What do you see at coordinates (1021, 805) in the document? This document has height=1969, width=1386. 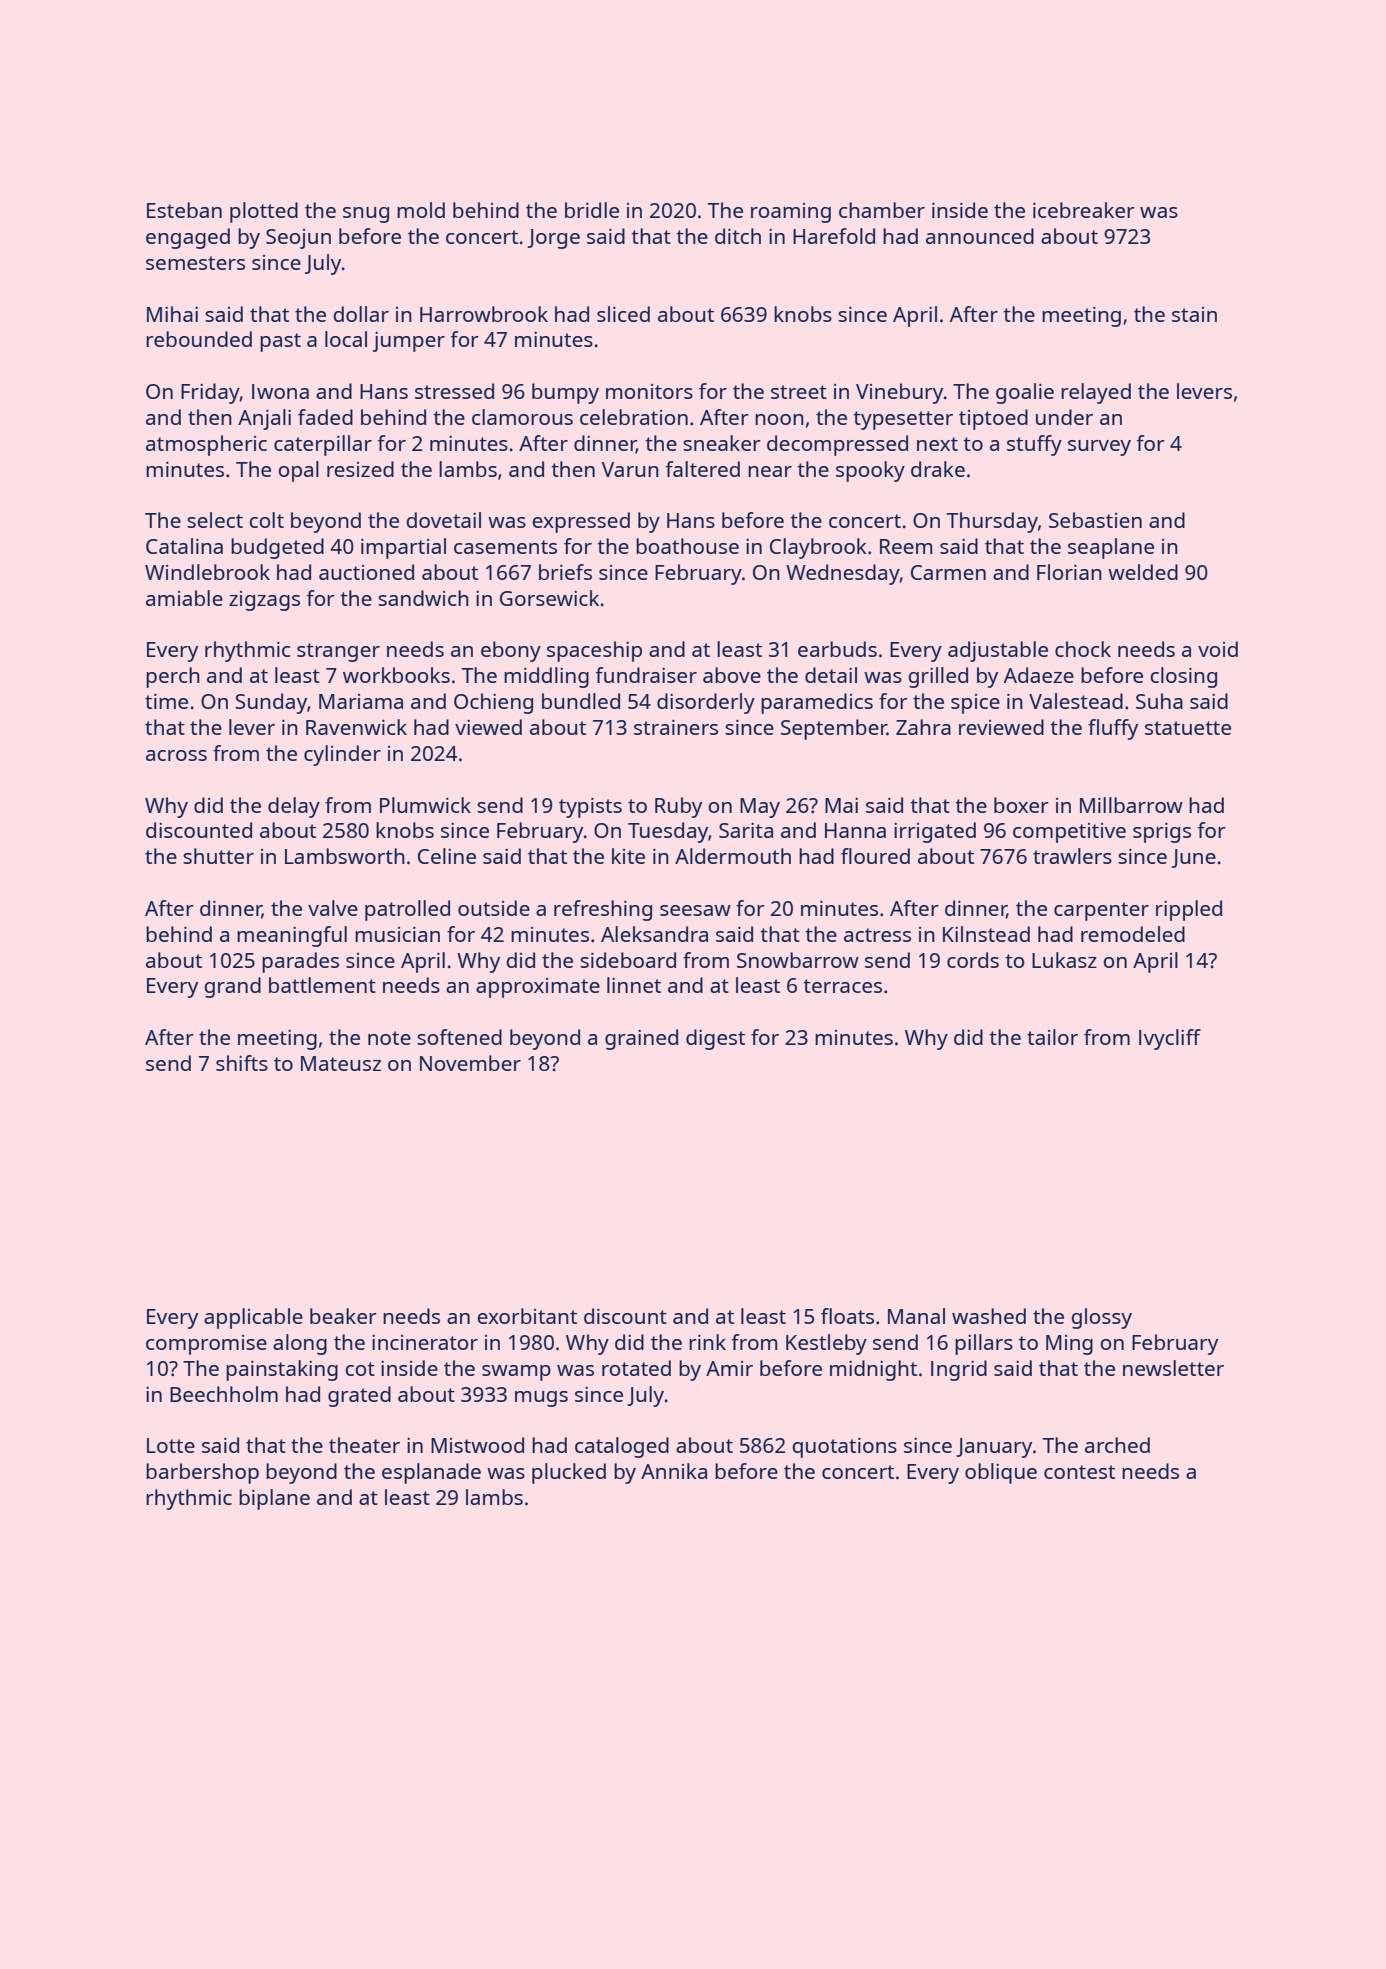 I see `boxer` at bounding box center [1021, 805].
